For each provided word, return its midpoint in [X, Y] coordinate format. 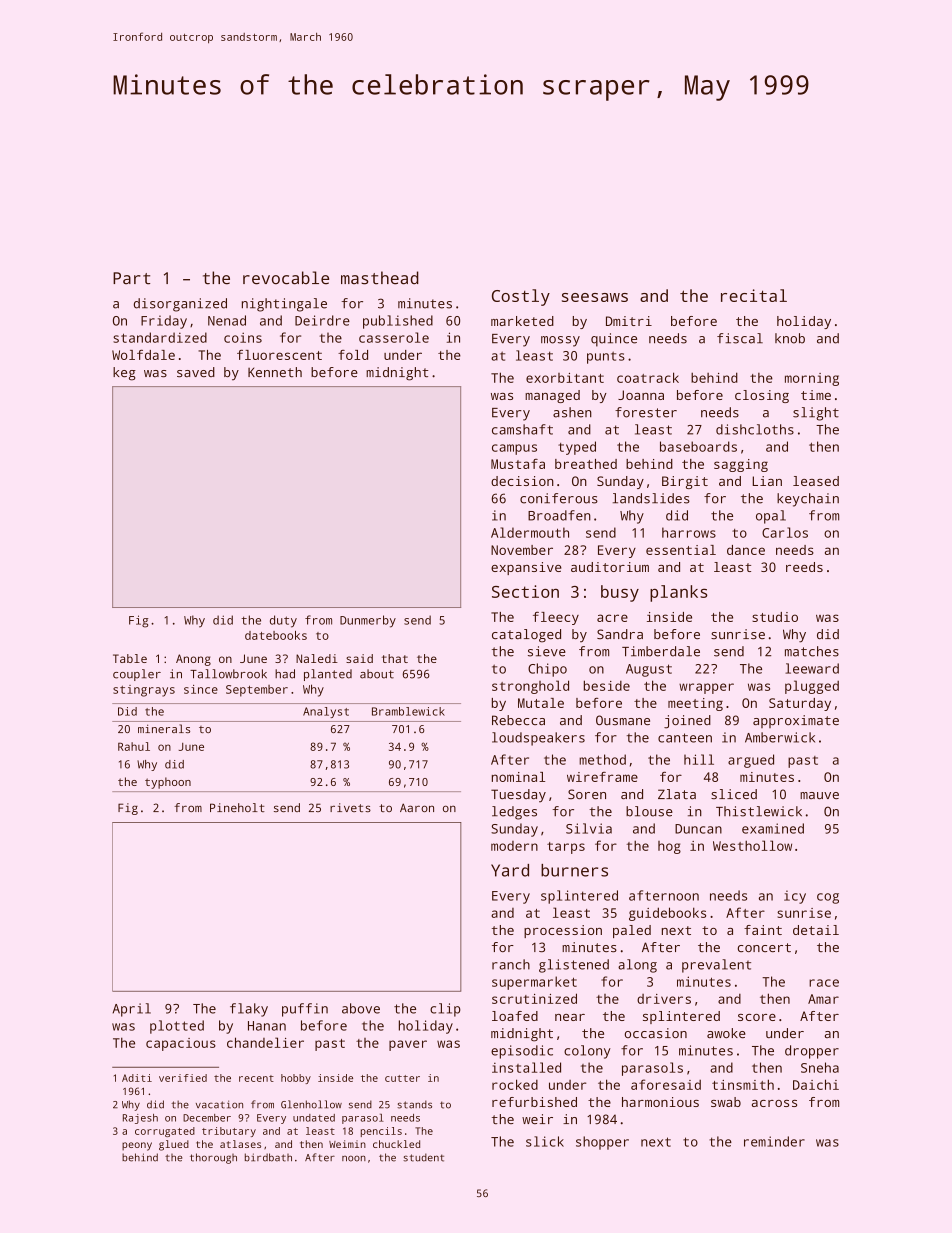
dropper [812, 1052]
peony [137, 1146]
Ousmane [623, 720]
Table [130, 658]
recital [754, 295]
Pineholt [237, 807]
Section [525, 591]
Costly [521, 297]
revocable [286, 278]
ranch [511, 964]
